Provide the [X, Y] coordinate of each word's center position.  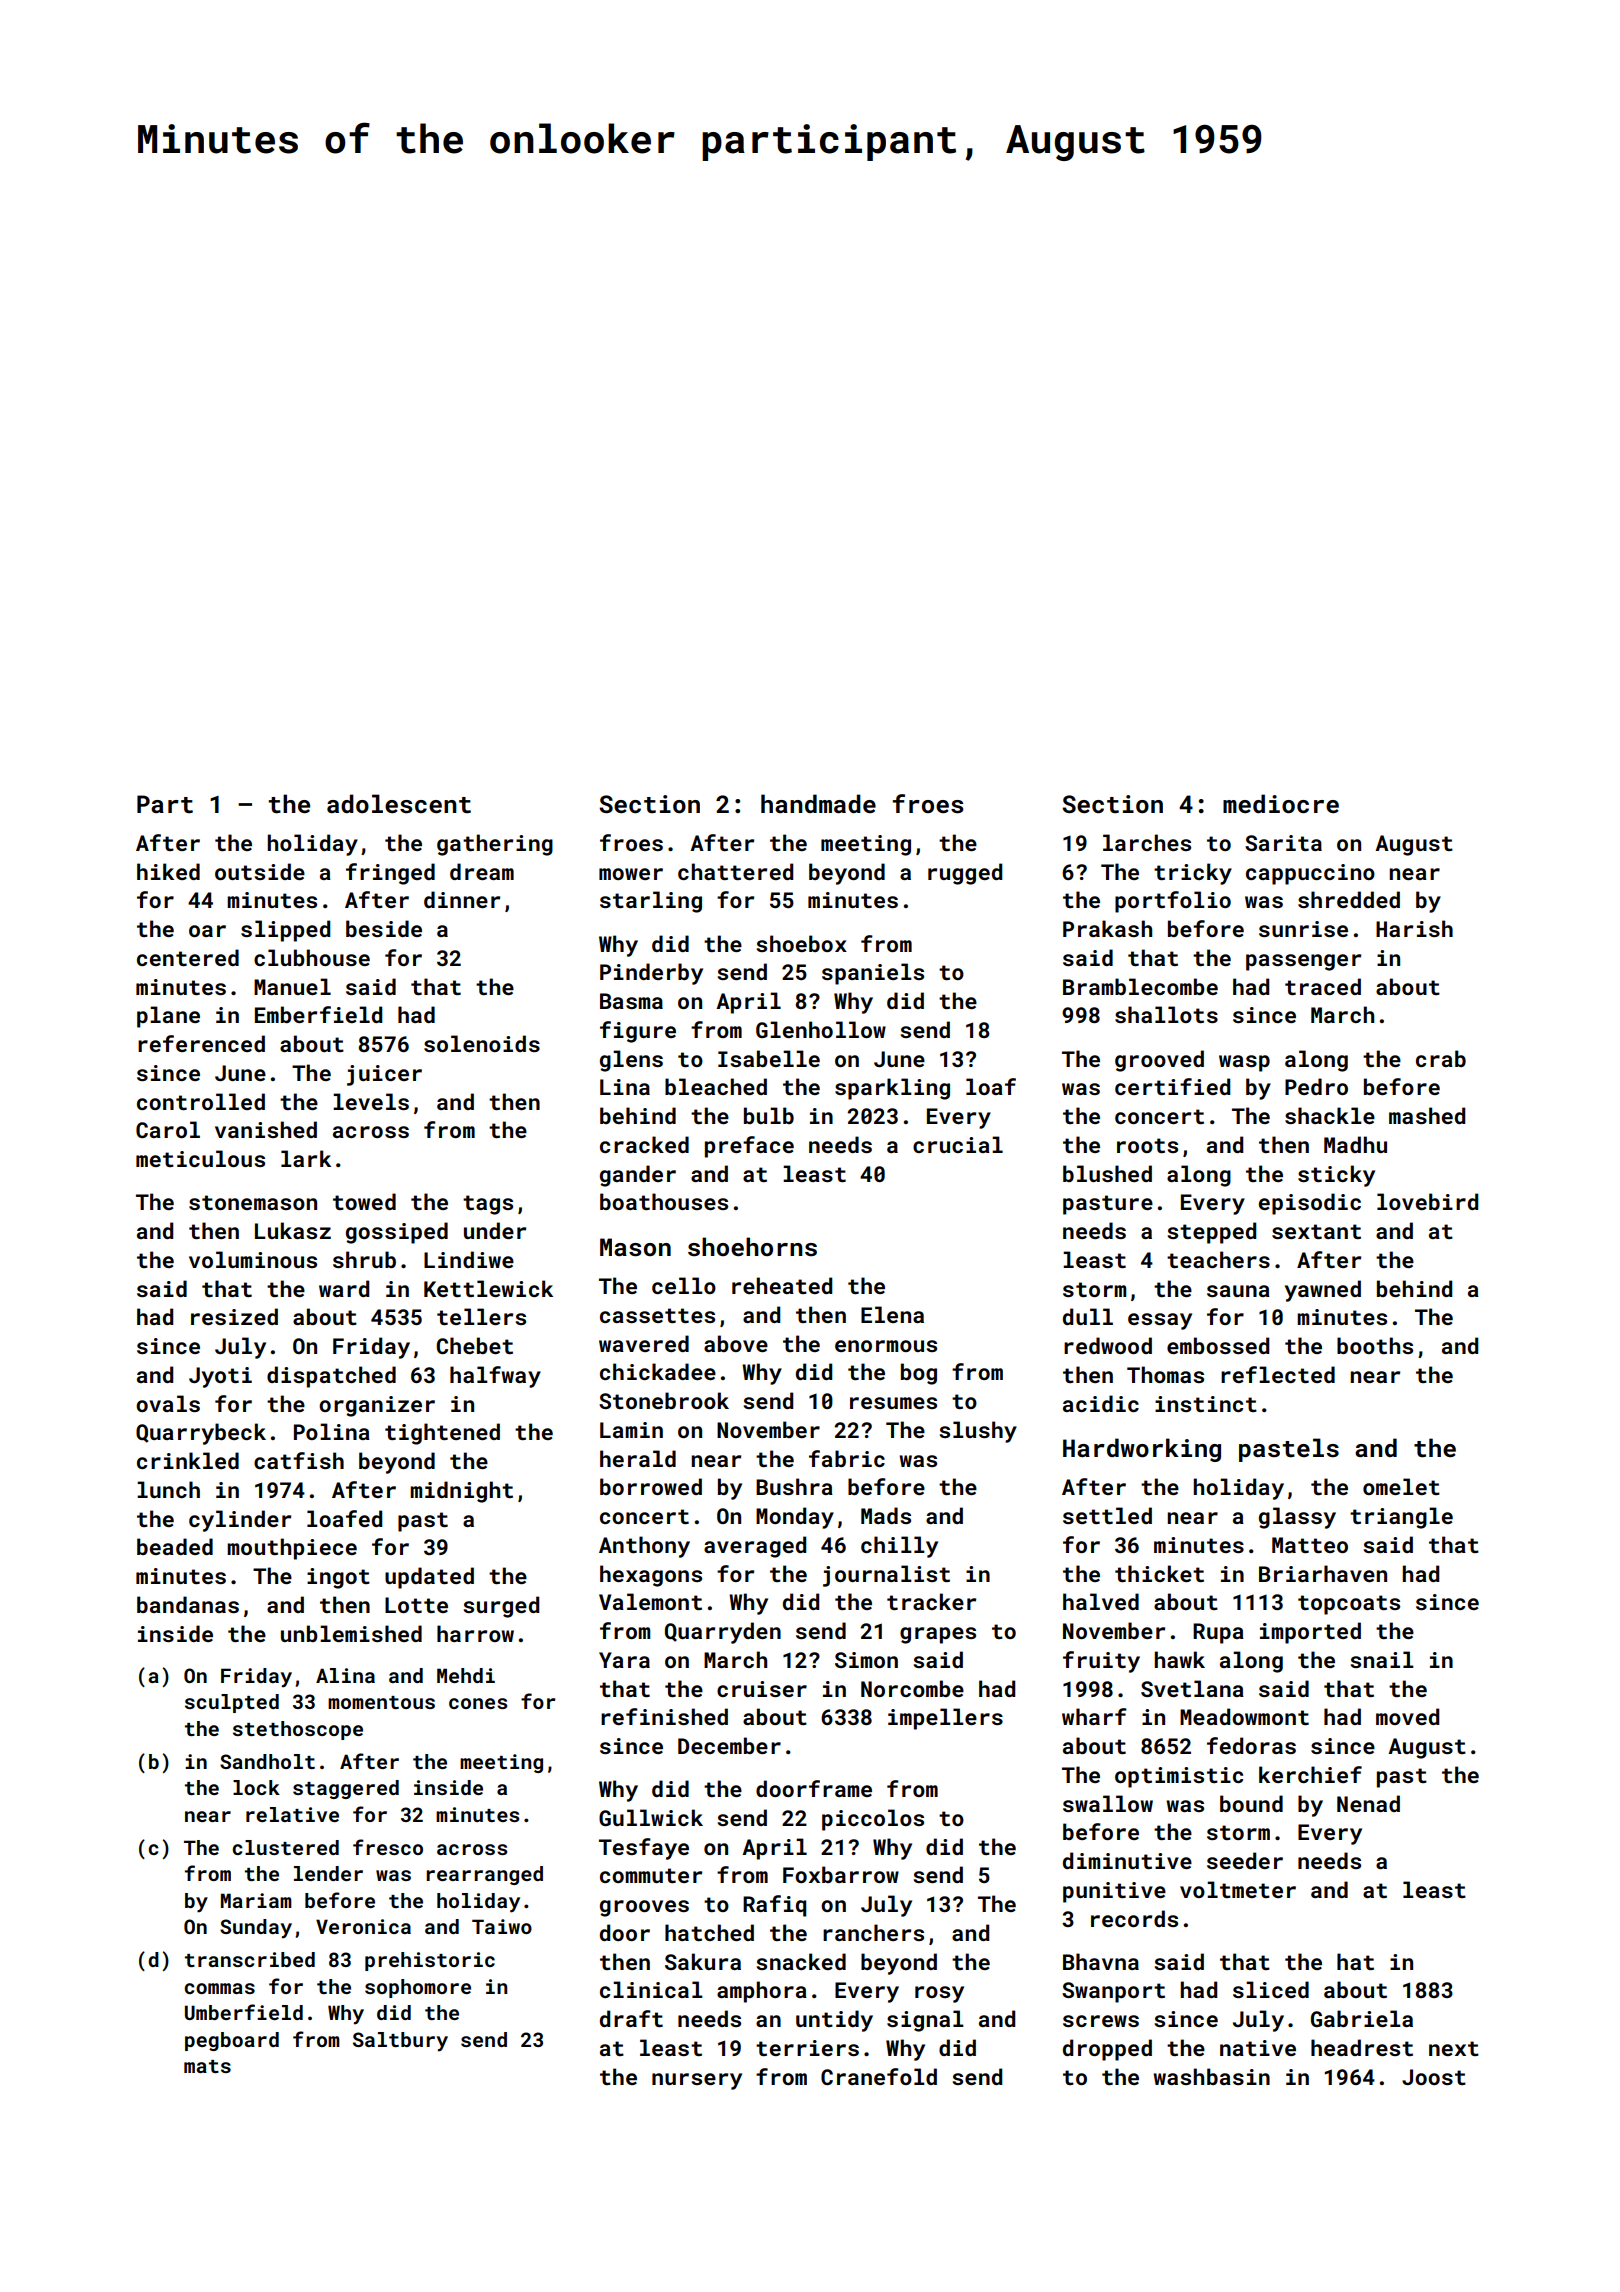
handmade [818, 803]
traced [1323, 986]
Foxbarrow [841, 1874]
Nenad [1368, 1803]
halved [1101, 1601]
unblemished [351, 1633]
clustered [285, 1847]
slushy [978, 1432]
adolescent [399, 804]
